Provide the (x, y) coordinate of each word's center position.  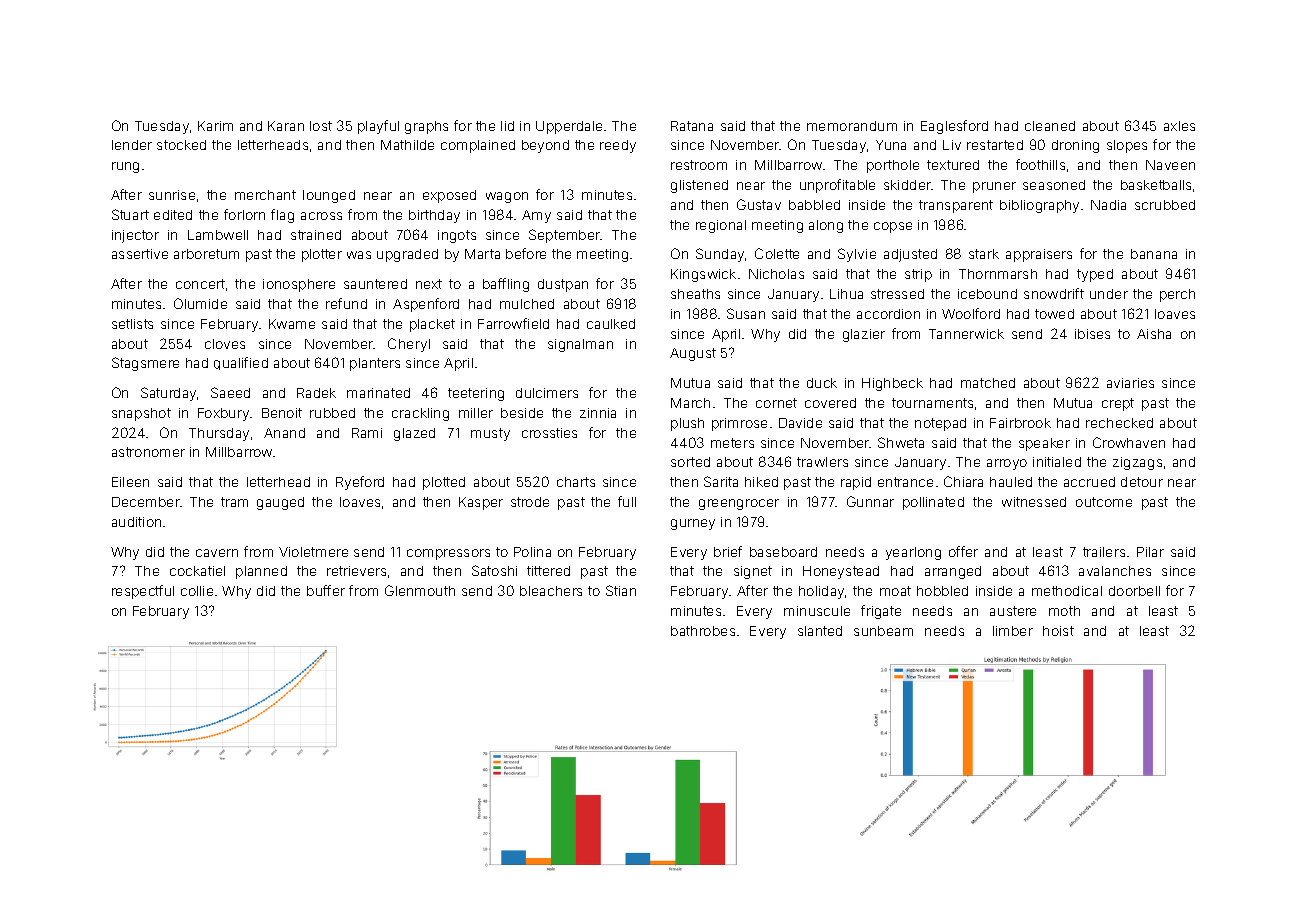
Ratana (692, 126)
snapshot (141, 414)
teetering (476, 394)
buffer (326, 590)
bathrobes (703, 631)
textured (953, 165)
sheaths (695, 294)
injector (135, 236)
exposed (449, 196)
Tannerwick (966, 334)
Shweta (901, 442)
